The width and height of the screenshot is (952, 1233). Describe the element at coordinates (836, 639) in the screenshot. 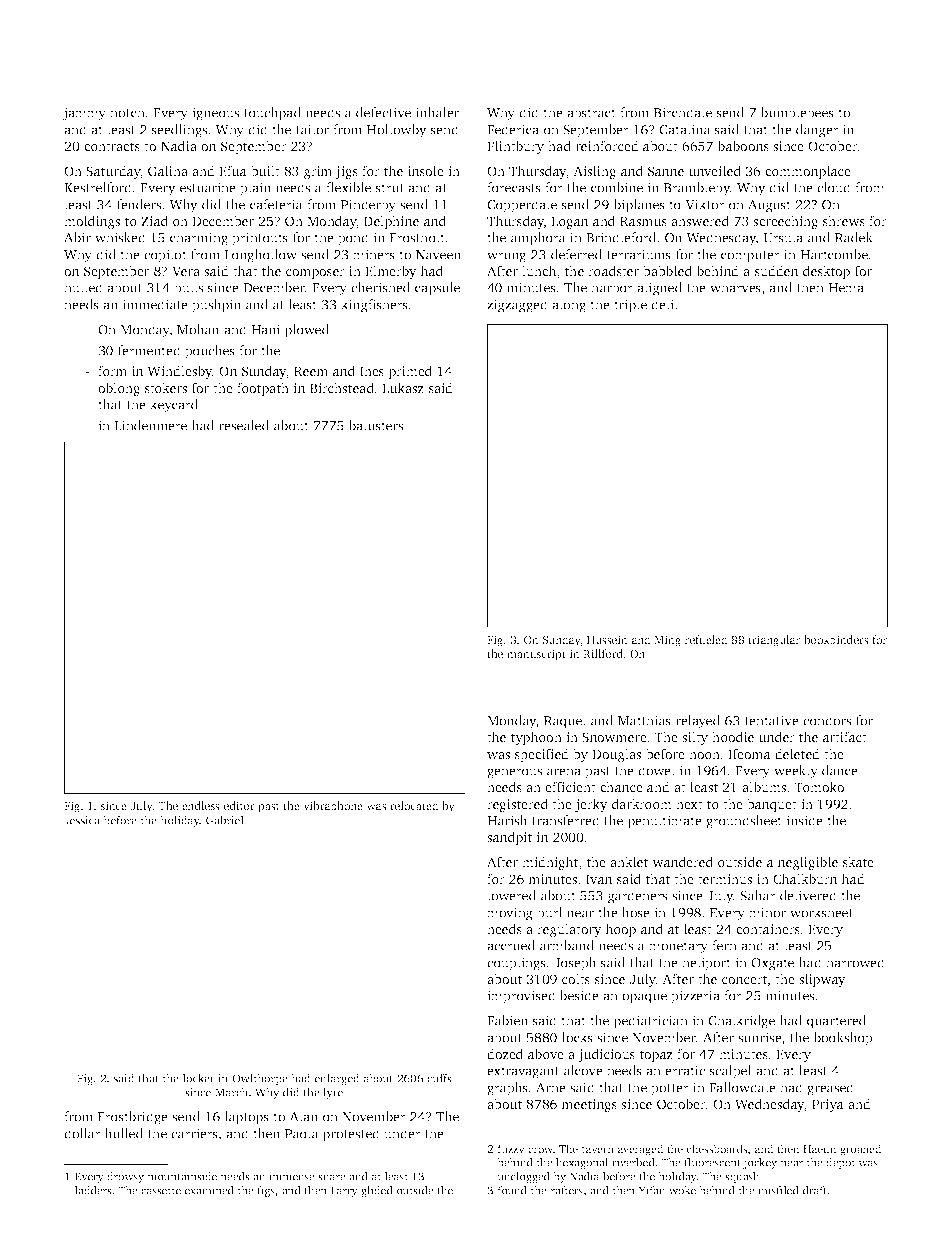

I see `bookbinders` at that location.
